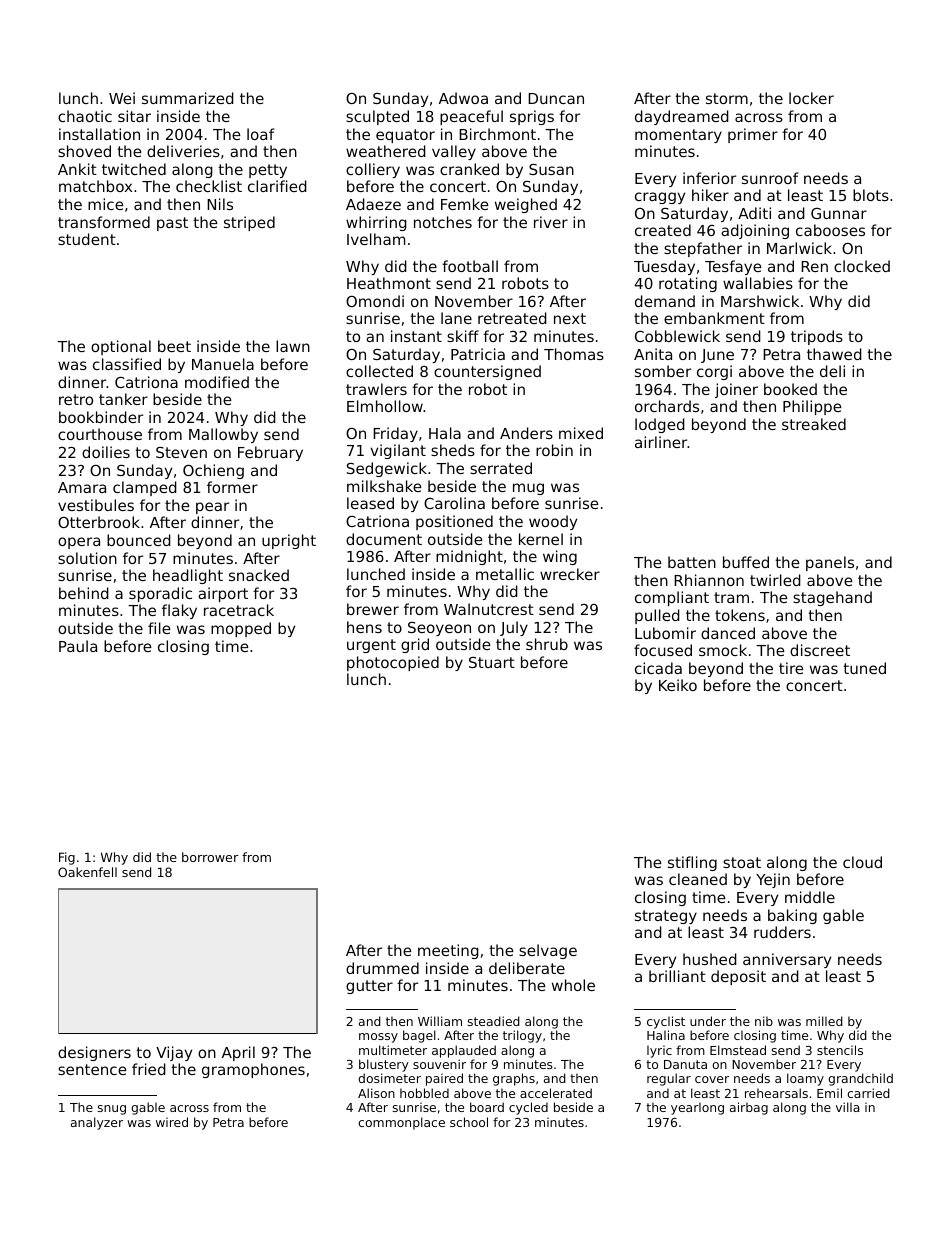 This page has width=952, height=1233. Describe the element at coordinates (82, 487) in the page. I see `Amara` at that location.
